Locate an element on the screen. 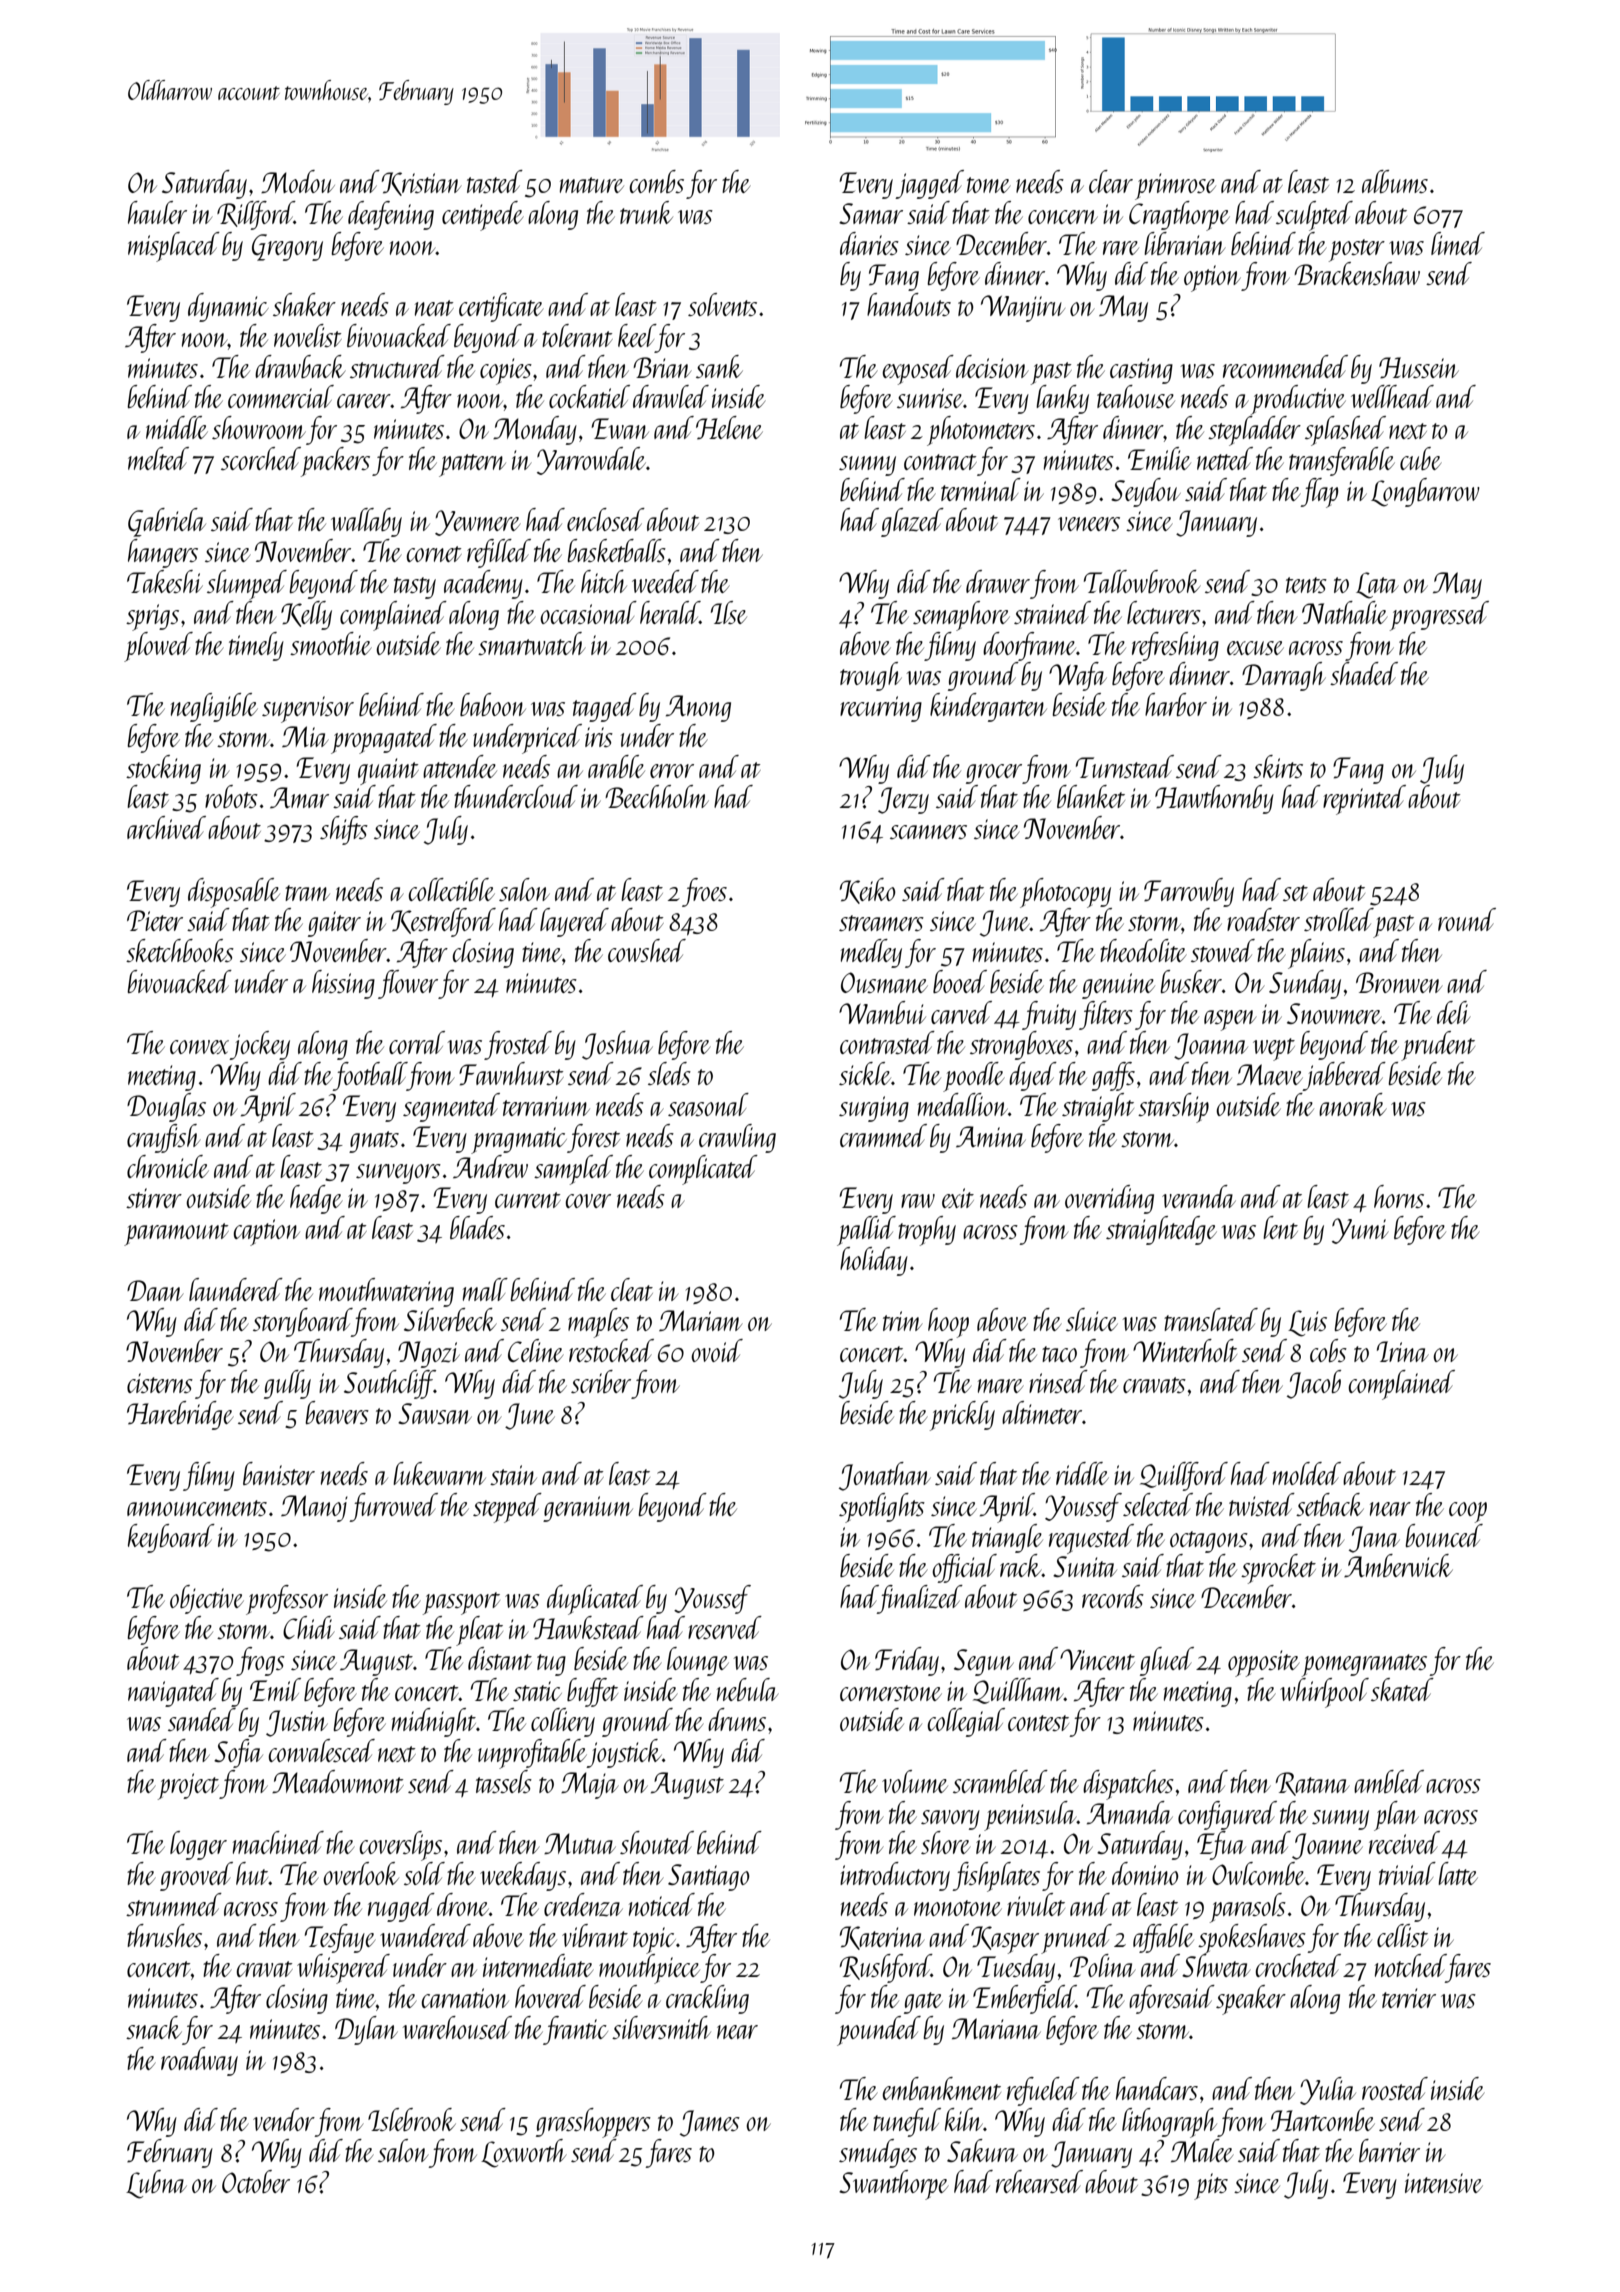 This screenshot has width=1620, height=2292. Loxworth is located at coordinates (524, 2153).
